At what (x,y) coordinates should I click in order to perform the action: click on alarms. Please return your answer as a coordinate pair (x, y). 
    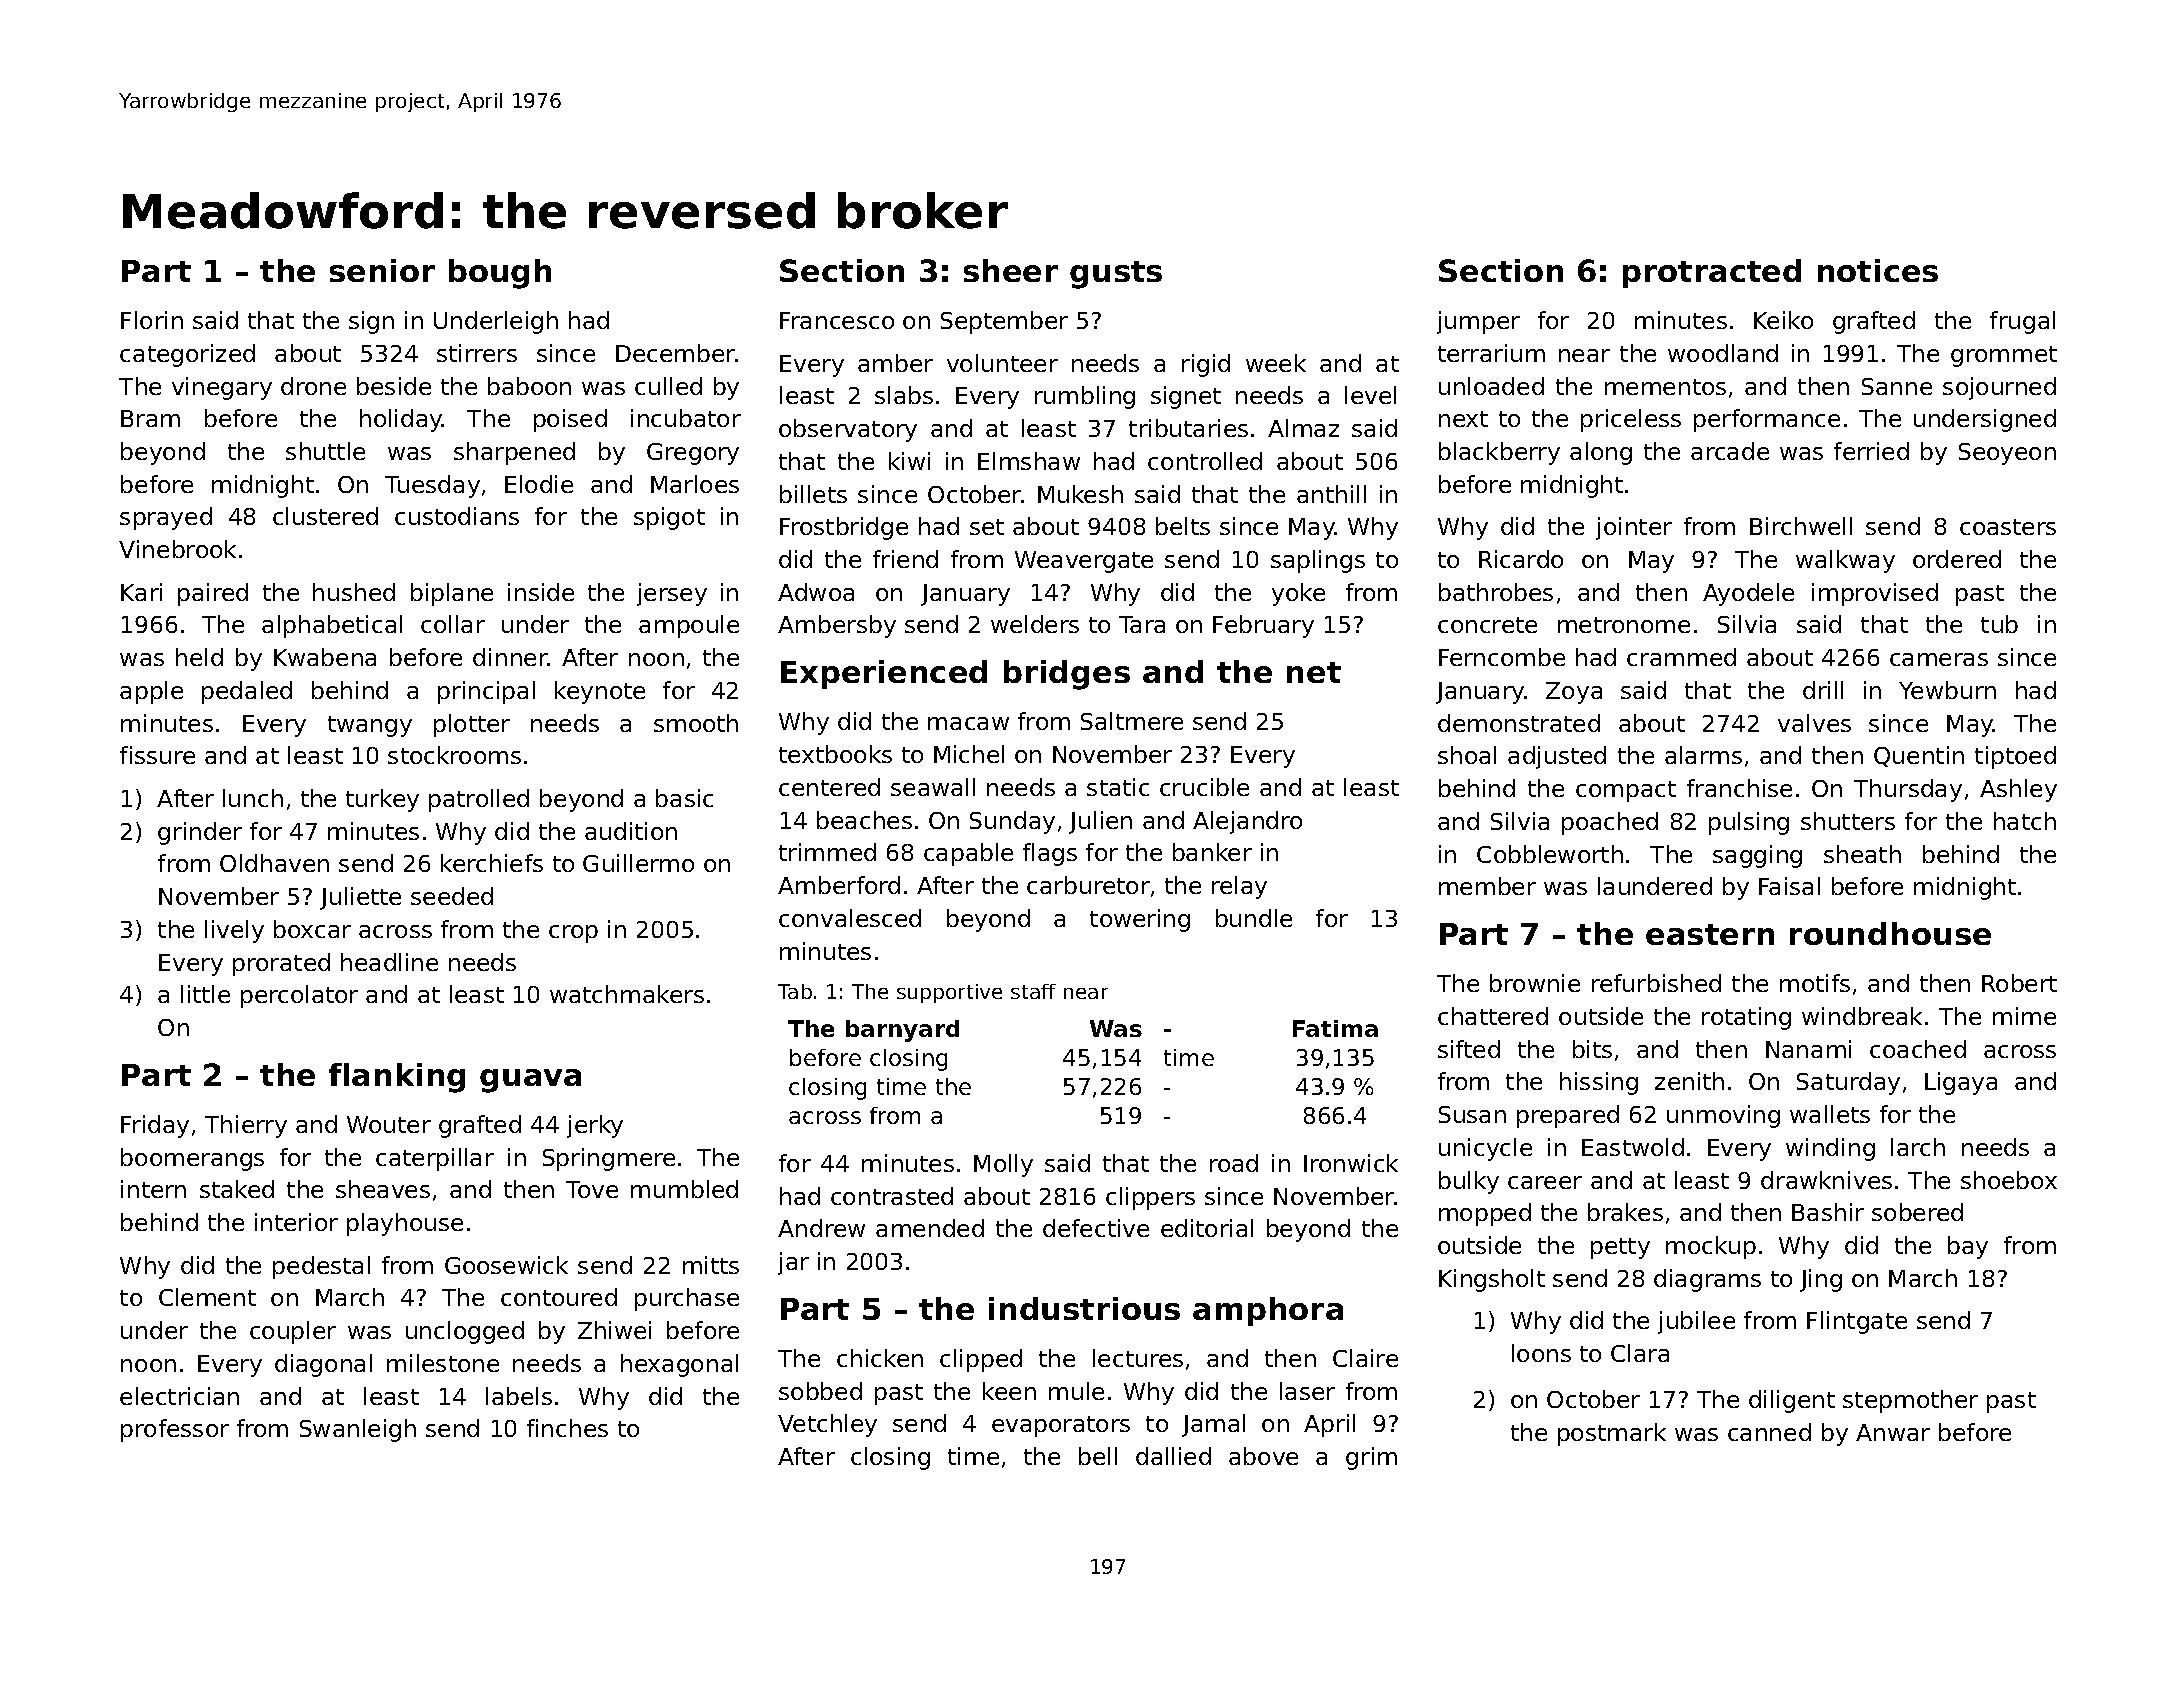
    Looking at the image, I should click on (1703, 755).
